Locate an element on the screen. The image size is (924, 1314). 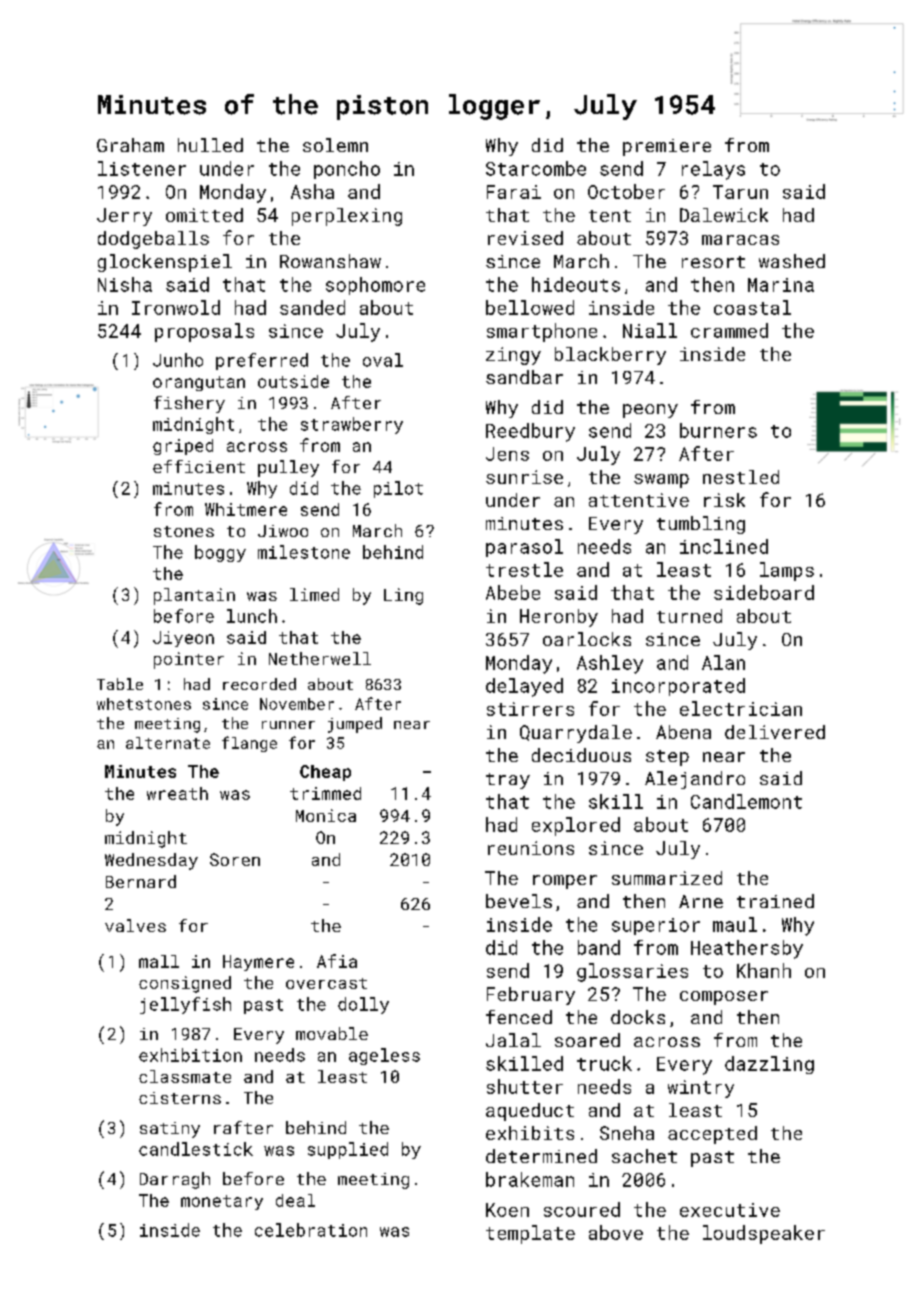
alternate is located at coordinates (168, 743).
